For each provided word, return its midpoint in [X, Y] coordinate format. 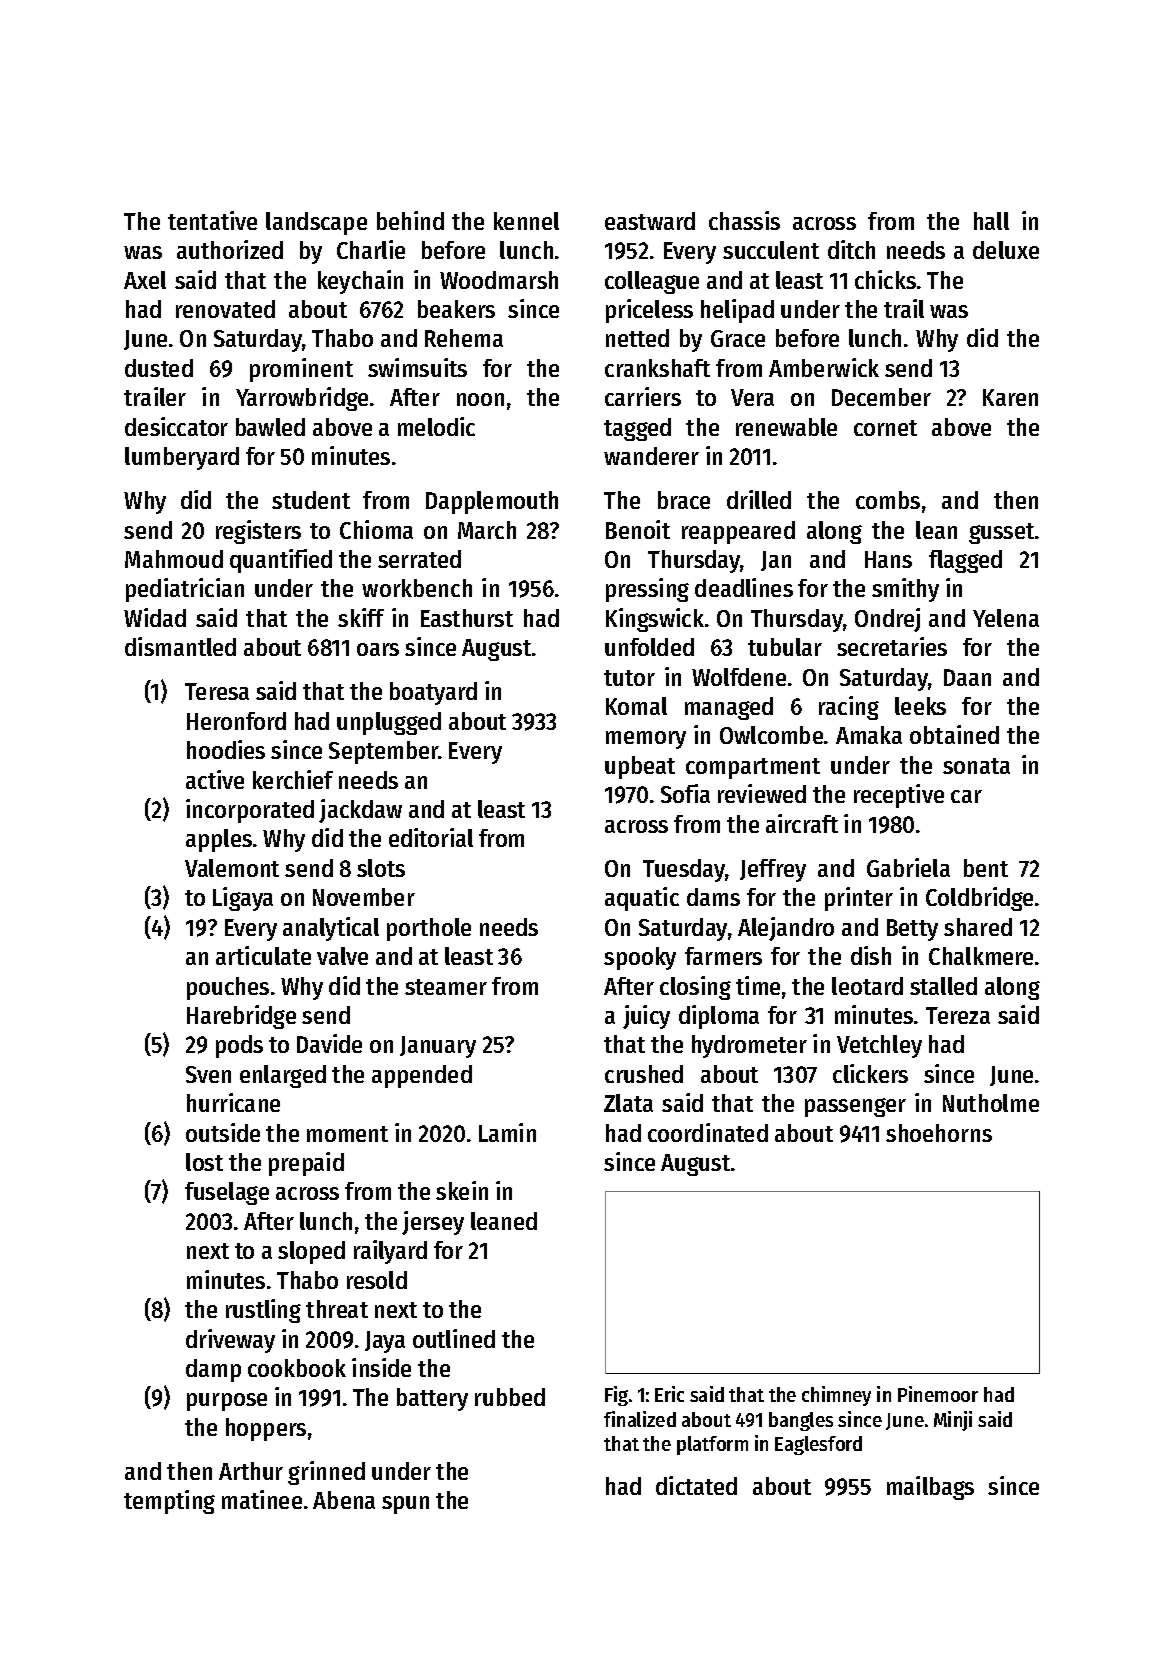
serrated [419, 559]
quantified [281, 561]
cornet [885, 428]
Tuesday [684, 870]
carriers [643, 396]
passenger [855, 1107]
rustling [263, 1311]
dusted [159, 368]
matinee [262, 1499]
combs [888, 500]
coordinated [708, 1132]
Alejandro [786, 929]
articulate [263, 955]
